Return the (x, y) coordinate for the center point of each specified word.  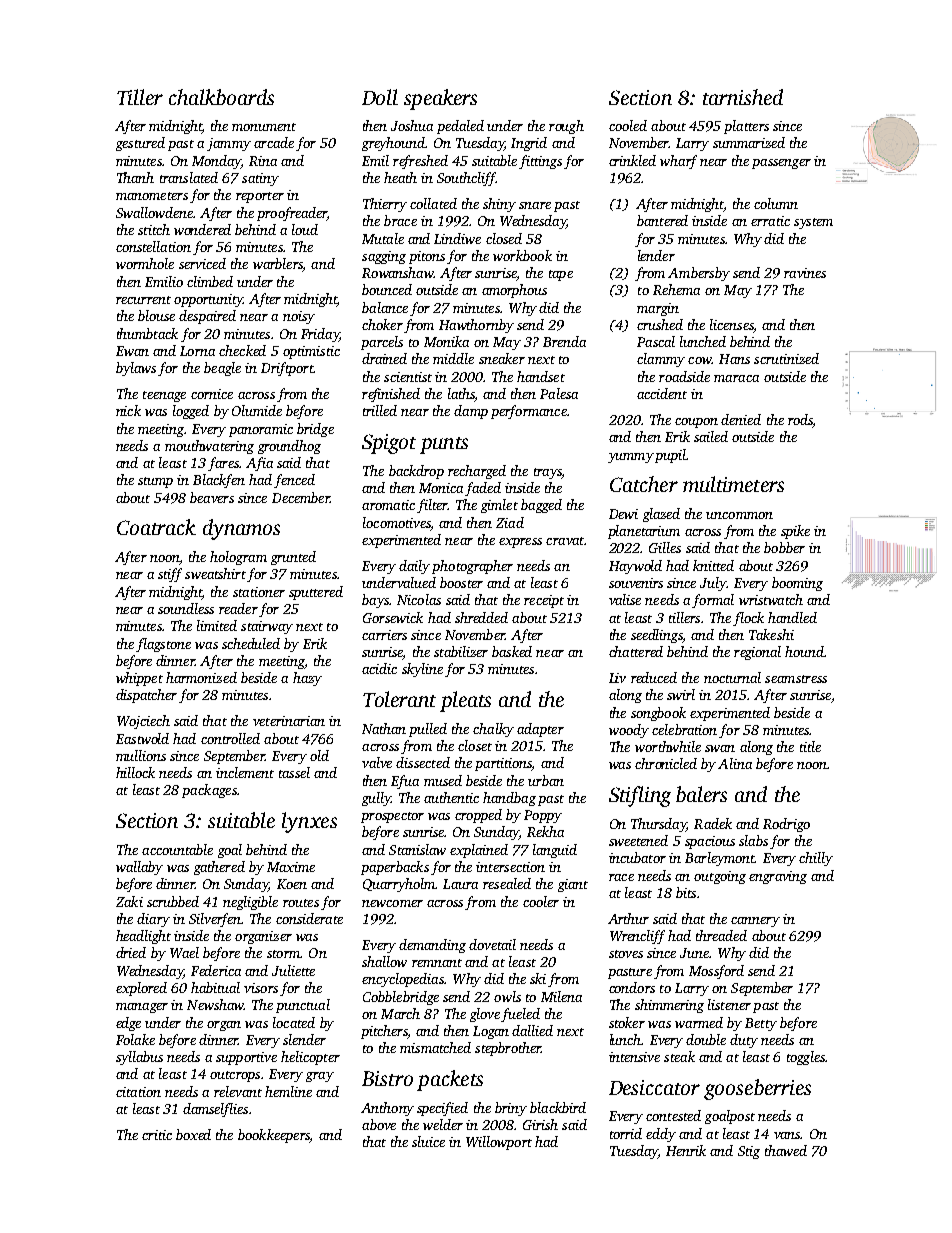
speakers (440, 99)
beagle (222, 369)
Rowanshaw (398, 272)
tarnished (743, 97)
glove (485, 1015)
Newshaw (215, 1004)
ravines (805, 273)
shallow (384, 961)
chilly (816, 859)
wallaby (139, 868)
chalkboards (221, 97)
